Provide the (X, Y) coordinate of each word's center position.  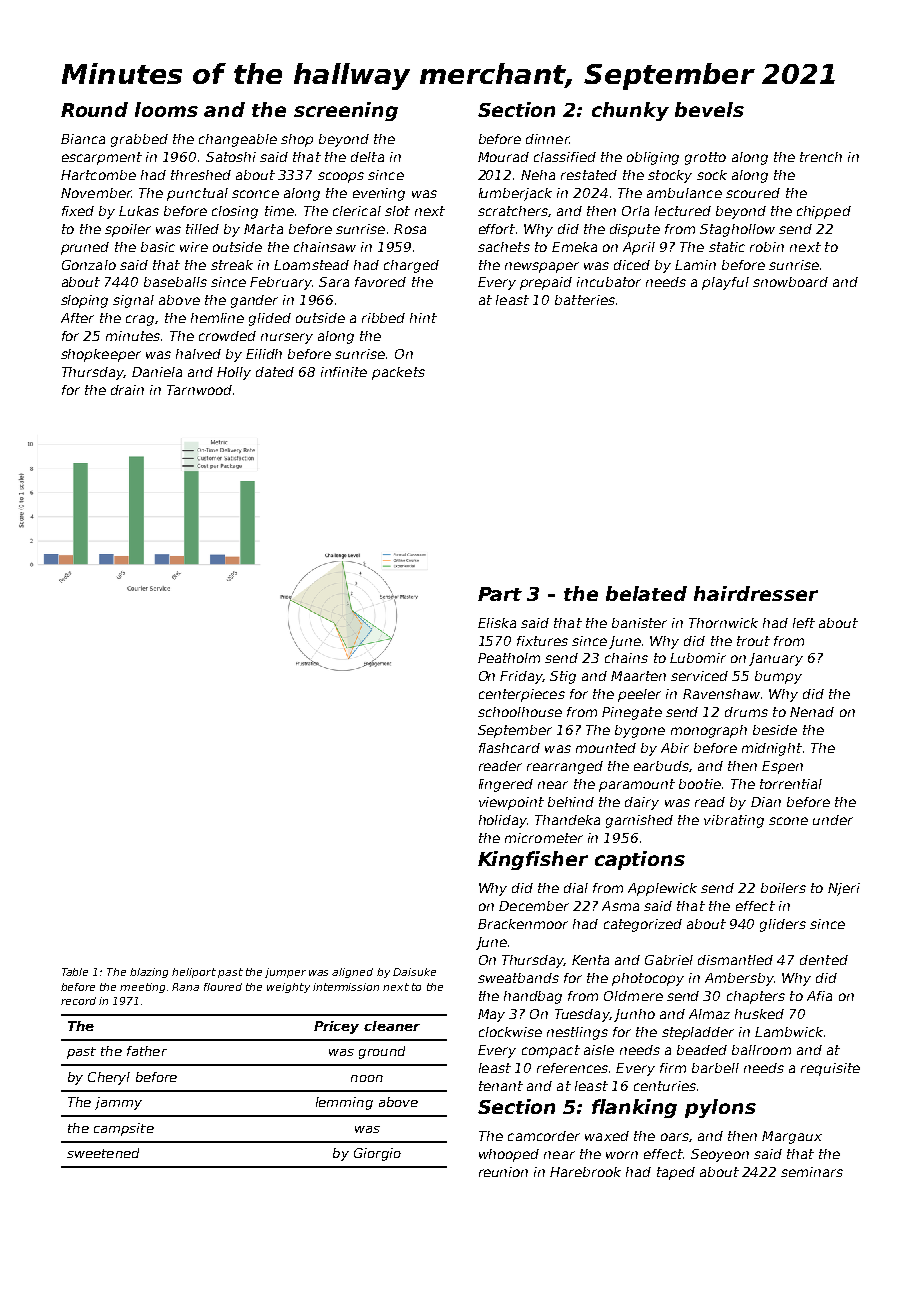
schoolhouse (520, 712)
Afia (819, 996)
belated (646, 593)
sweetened (103, 1153)
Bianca (83, 139)
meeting (142, 988)
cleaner (392, 1026)
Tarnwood (199, 390)
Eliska (497, 623)
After (77, 318)
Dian (766, 802)
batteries (585, 300)
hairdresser (756, 593)
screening (346, 111)
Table (75, 972)
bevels (709, 109)
